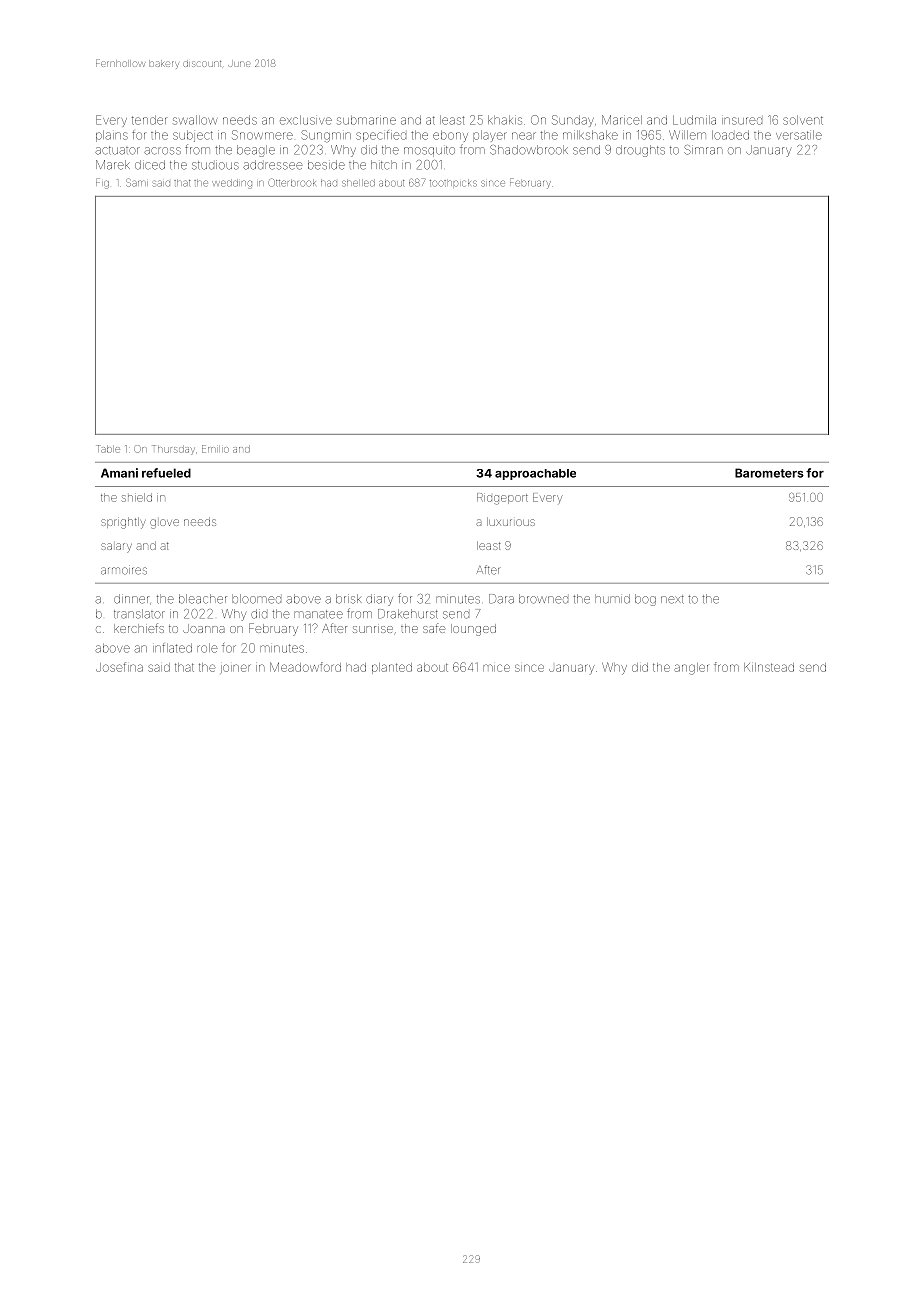 The width and height of the screenshot is (924, 1308). What do you see at coordinates (149, 120) in the screenshot?
I see `tender` at bounding box center [149, 120].
